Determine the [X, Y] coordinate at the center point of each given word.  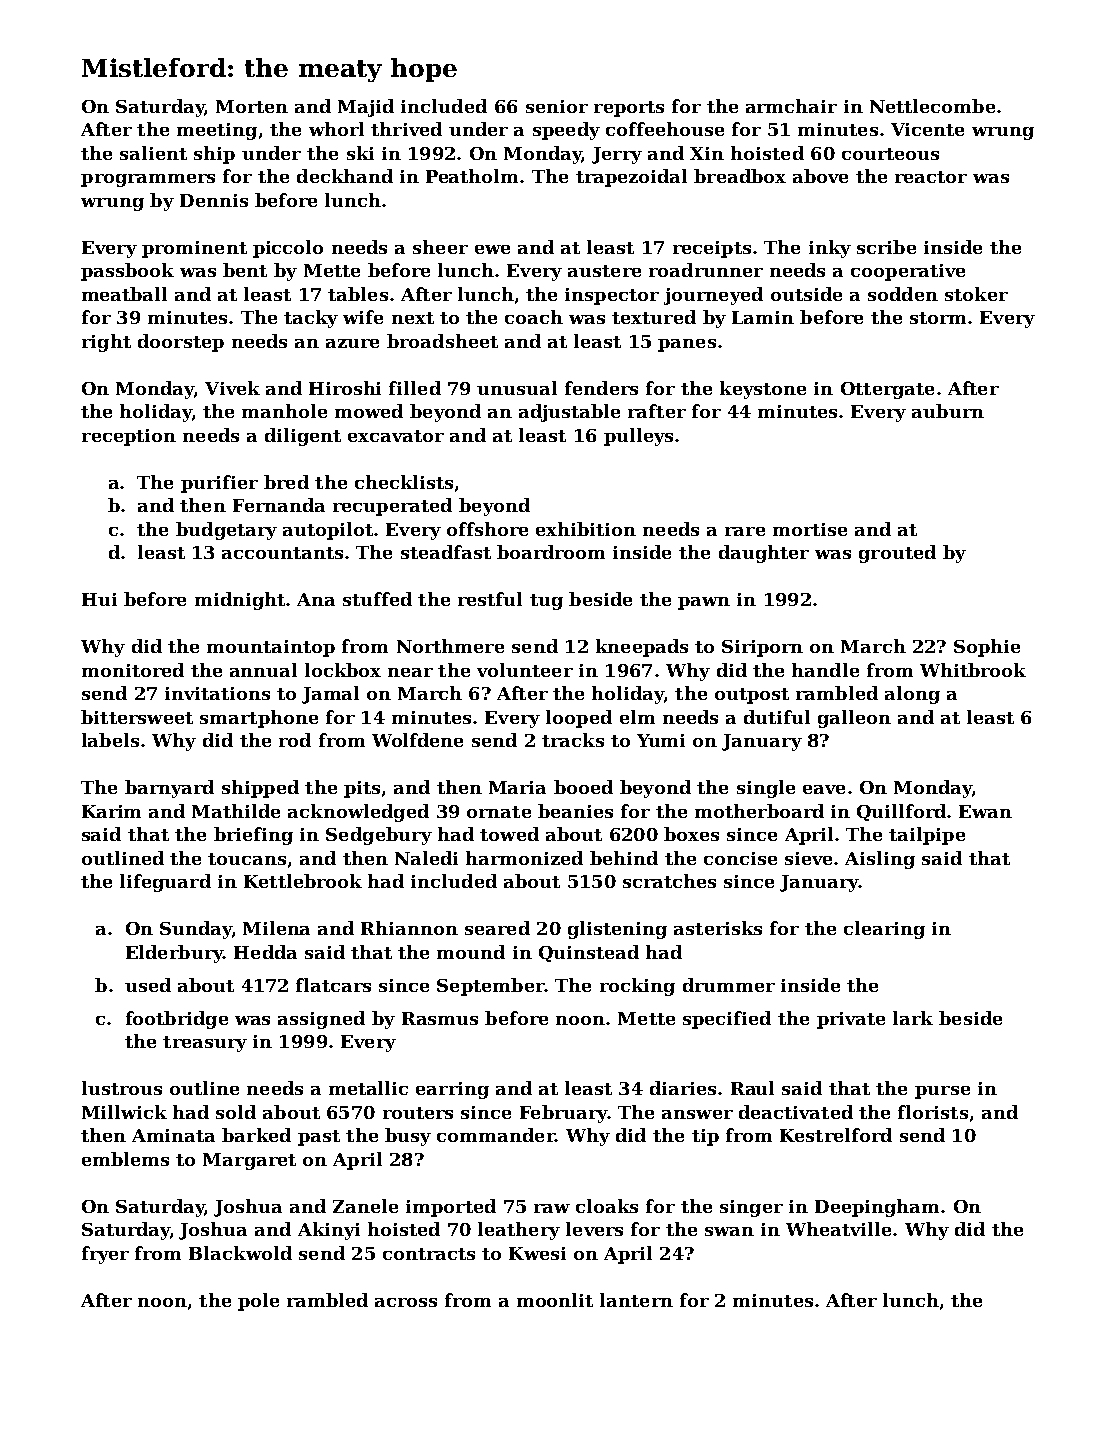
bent [245, 270]
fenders [601, 388]
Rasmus [440, 1018]
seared [497, 928]
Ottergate [887, 390]
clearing [884, 930]
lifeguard [165, 883]
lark [913, 1018]
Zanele [365, 1206]
